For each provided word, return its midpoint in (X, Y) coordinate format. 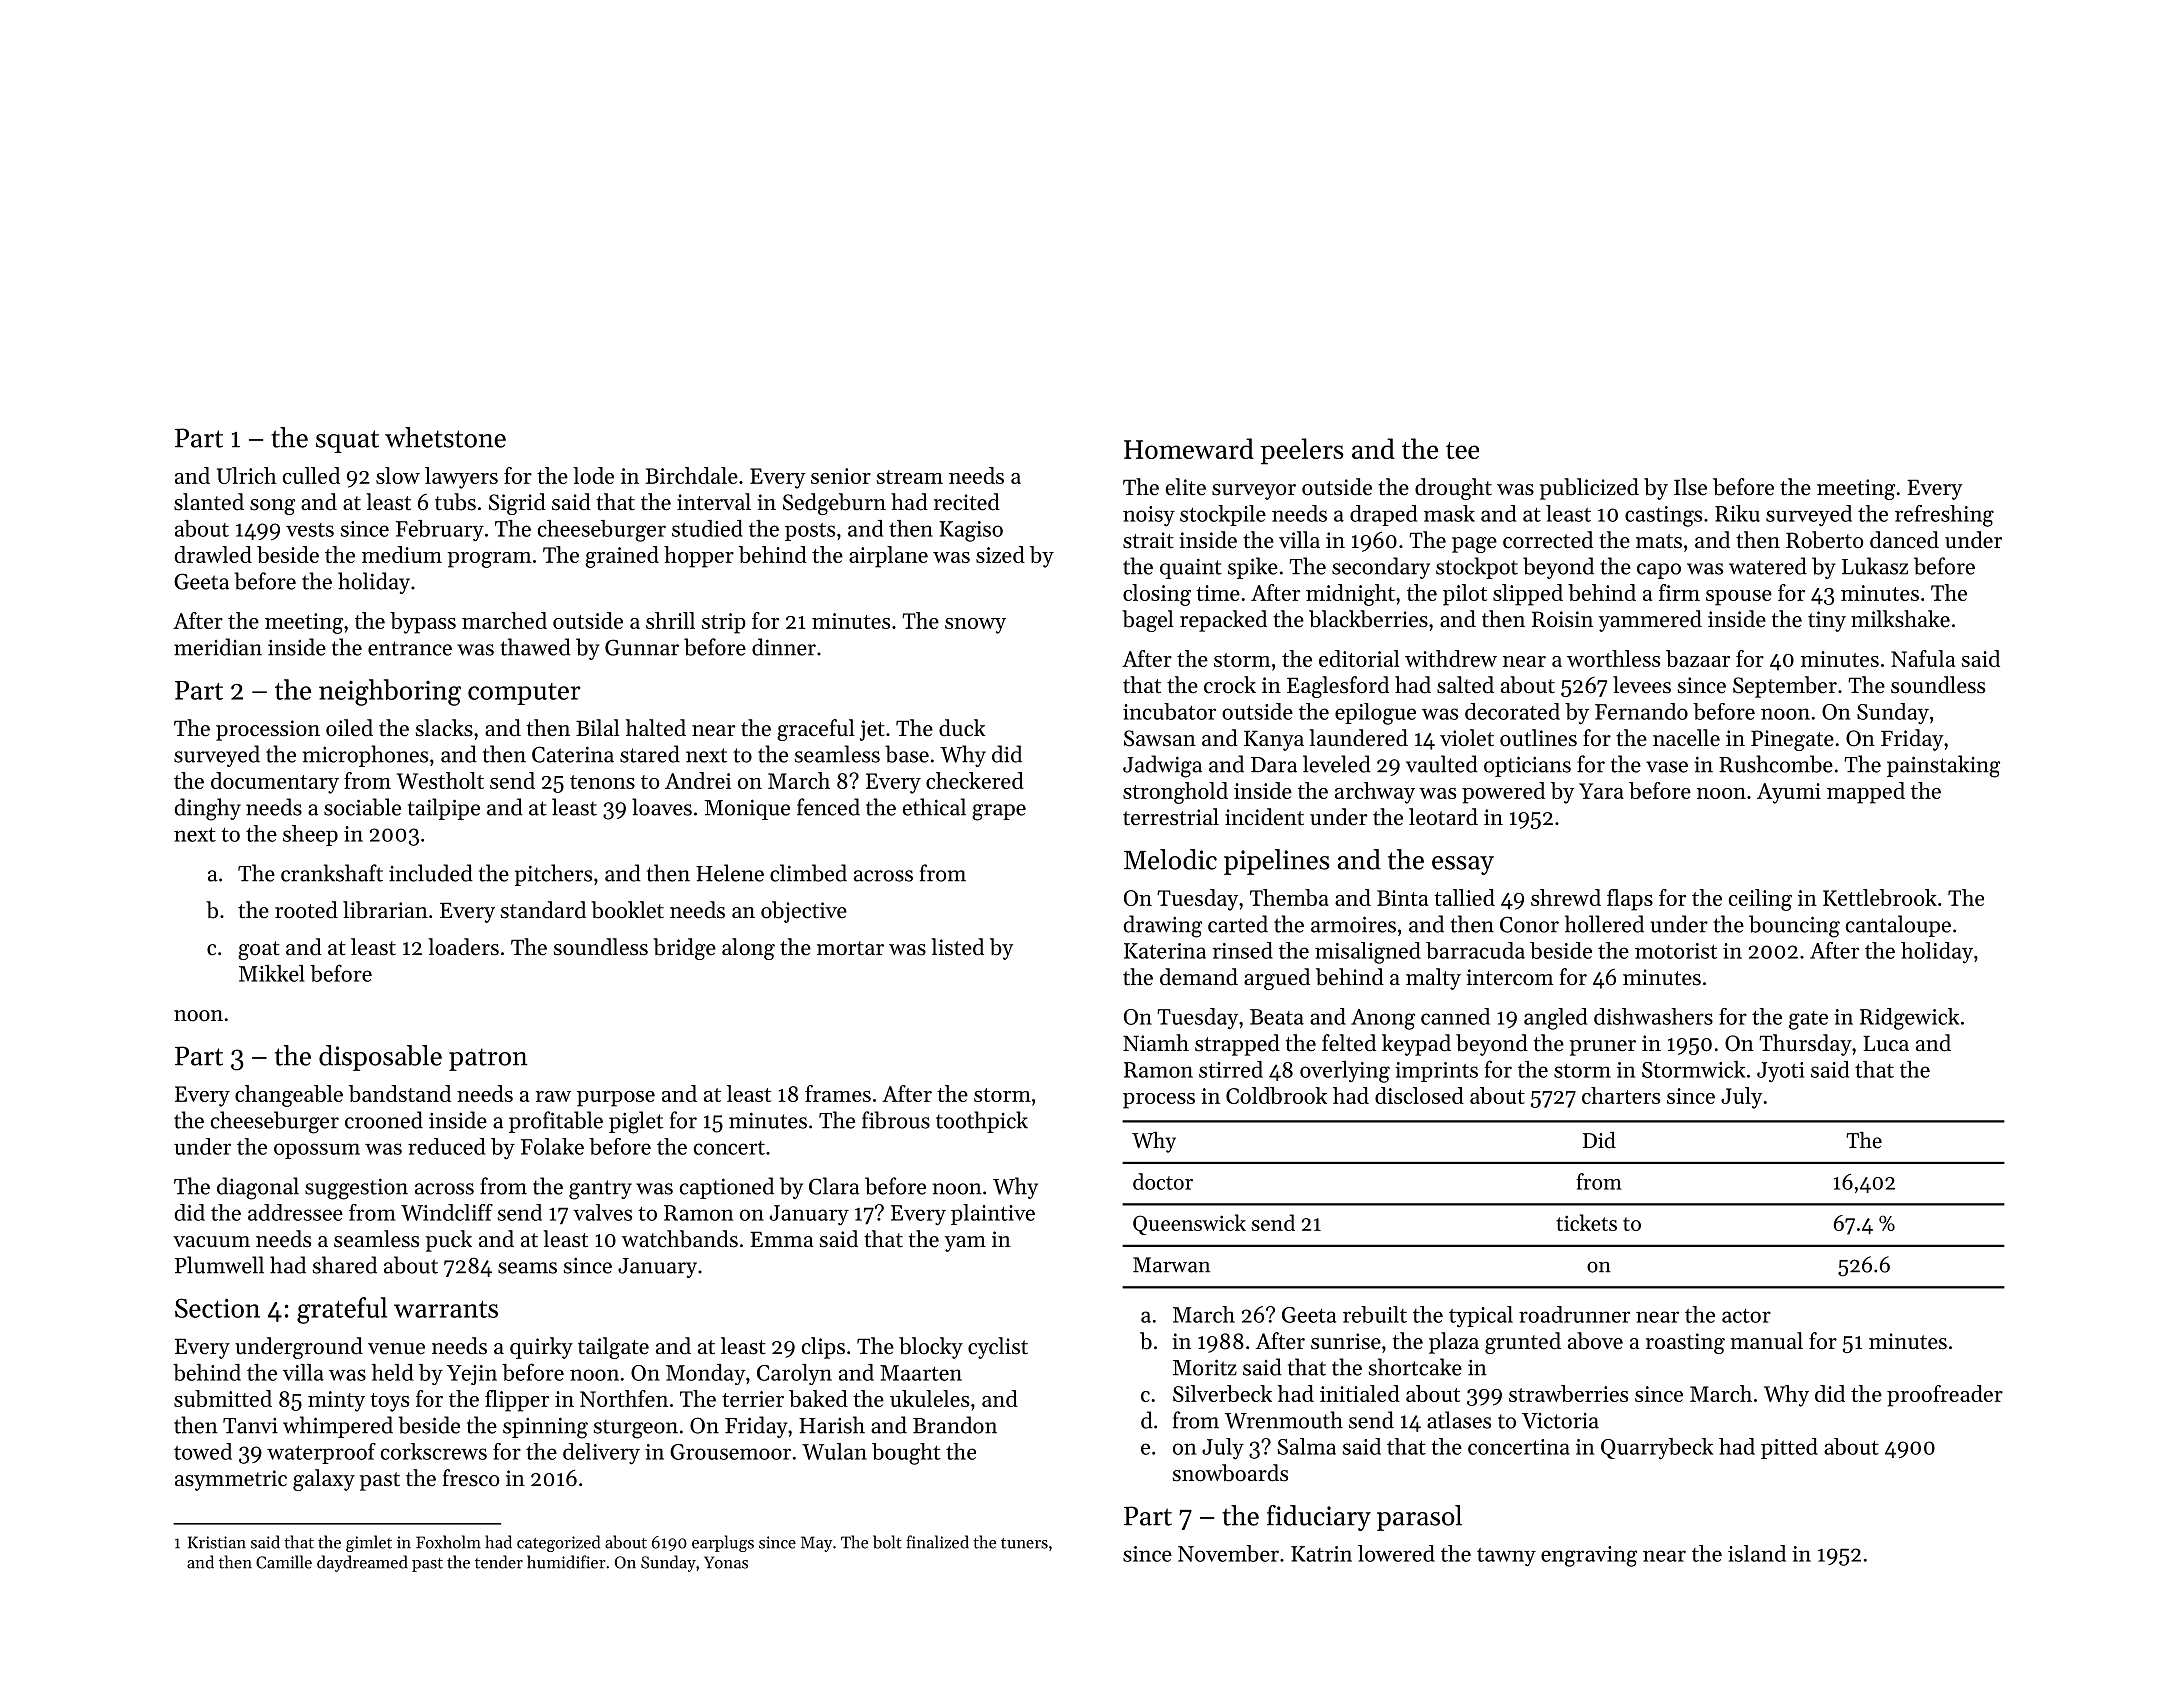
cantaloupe (1898, 926)
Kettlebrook (1880, 897)
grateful (342, 1310)
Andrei (698, 780)
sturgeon (636, 1429)
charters (1621, 1095)
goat (259, 950)
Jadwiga (1162, 766)
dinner (784, 647)
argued (1277, 979)
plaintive (993, 1214)
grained (622, 557)
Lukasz (1875, 566)
